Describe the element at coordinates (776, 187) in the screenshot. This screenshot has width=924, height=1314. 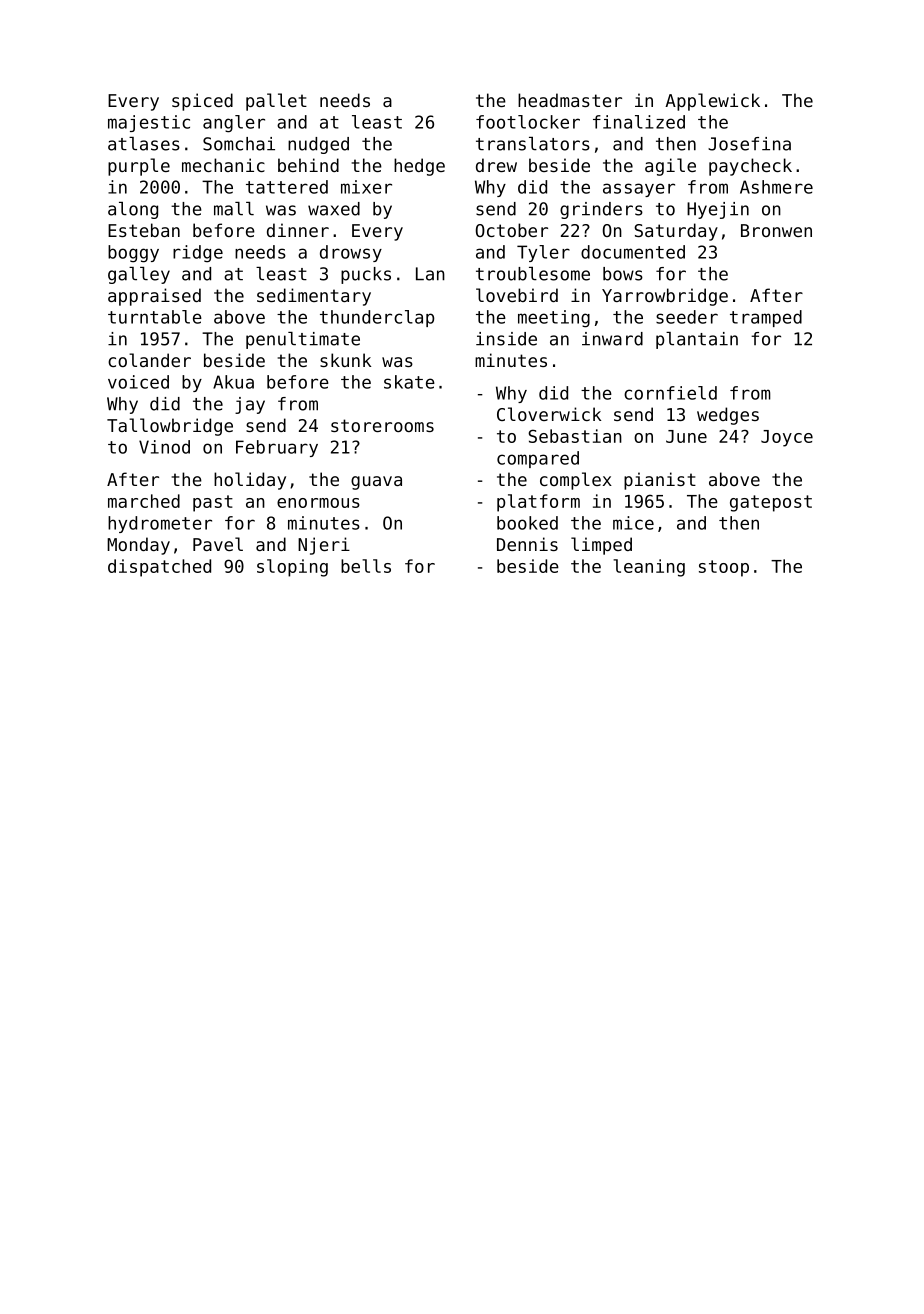
I see `Ashmere` at that location.
